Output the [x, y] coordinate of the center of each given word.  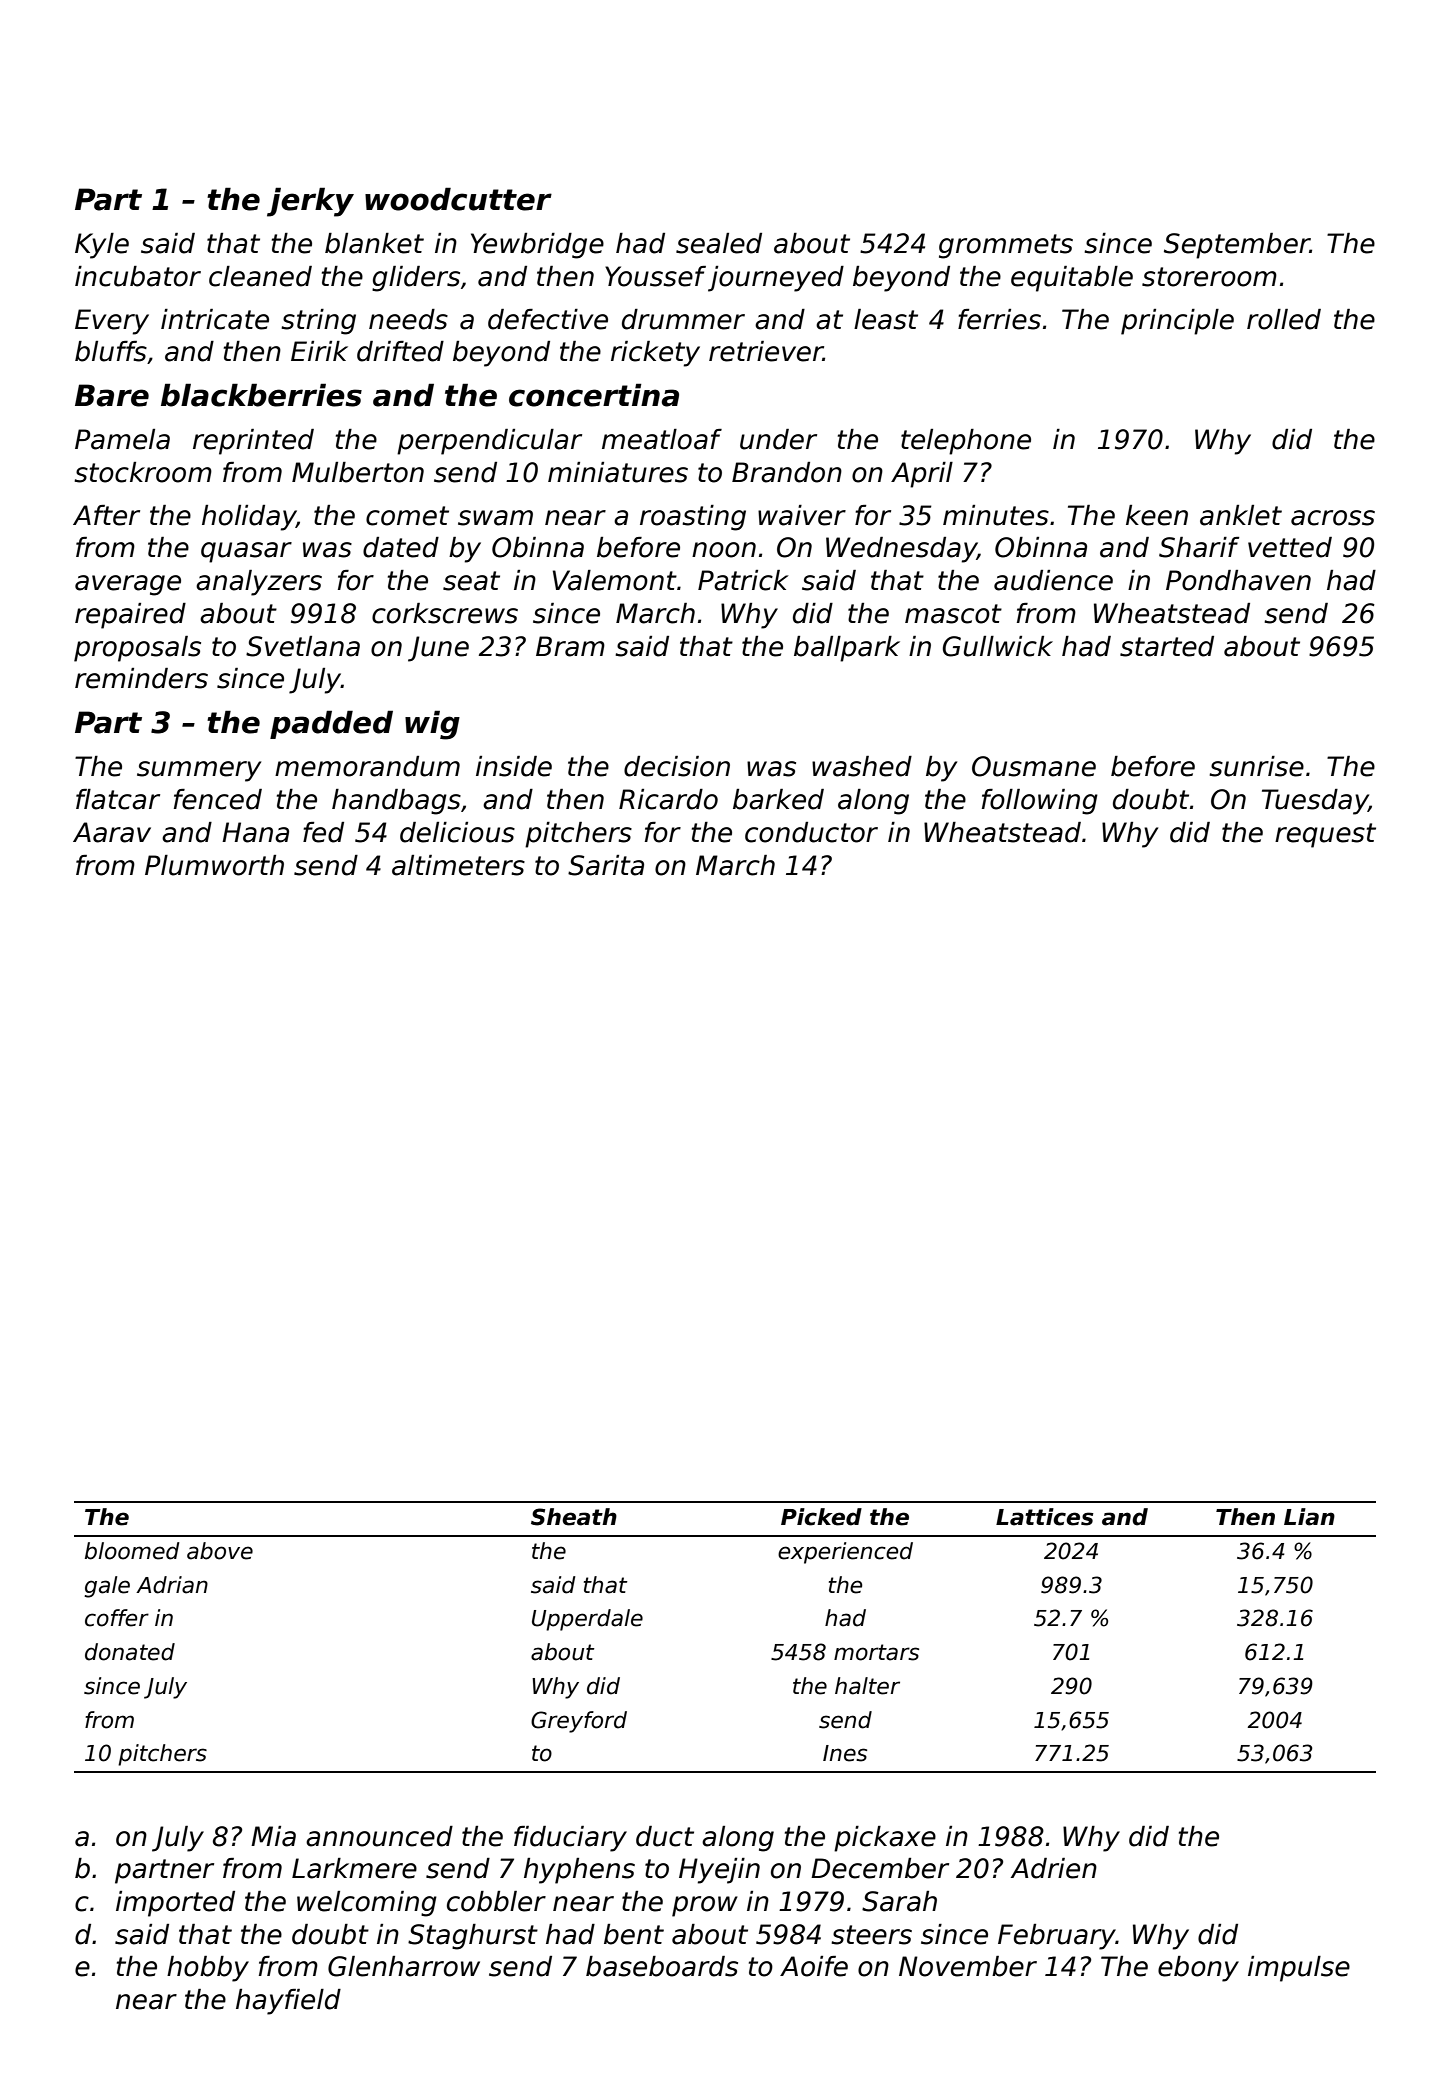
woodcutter [458, 199]
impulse [1299, 1969]
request [1325, 835]
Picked [821, 1517]
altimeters [458, 865]
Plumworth [214, 865]
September [1237, 246]
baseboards [662, 1966]
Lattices [1045, 1517]
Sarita [606, 865]
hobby [208, 1969]
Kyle [102, 246]
